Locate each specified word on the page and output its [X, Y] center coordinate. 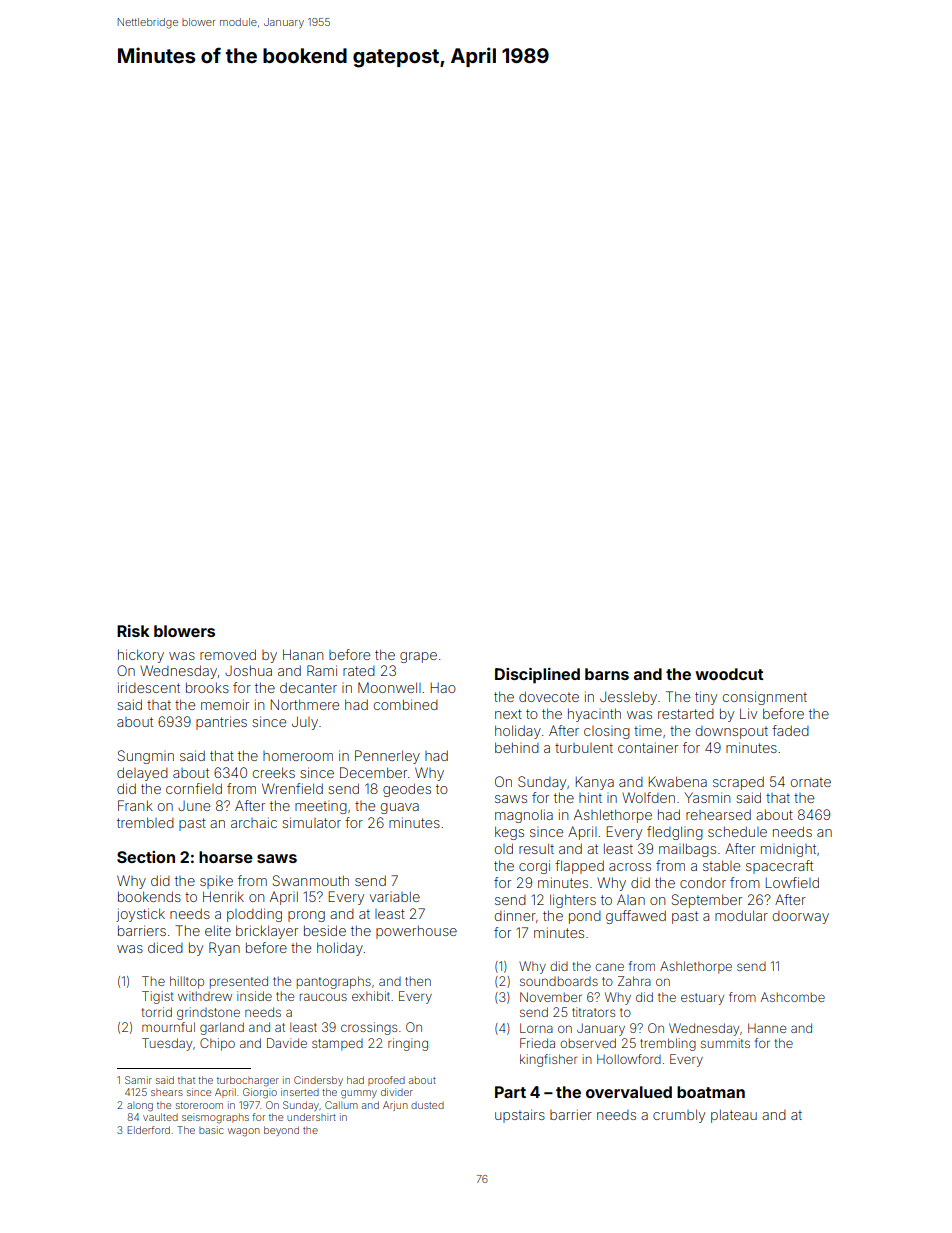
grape [418, 657]
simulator [311, 822]
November [551, 997]
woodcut [729, 674]
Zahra [634, 981]
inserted [300, 1092]
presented [239, 982]
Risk [133, 631]
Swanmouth [311, 880]
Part [510, 1092]
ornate [811, 782]
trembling [668, 1044]
